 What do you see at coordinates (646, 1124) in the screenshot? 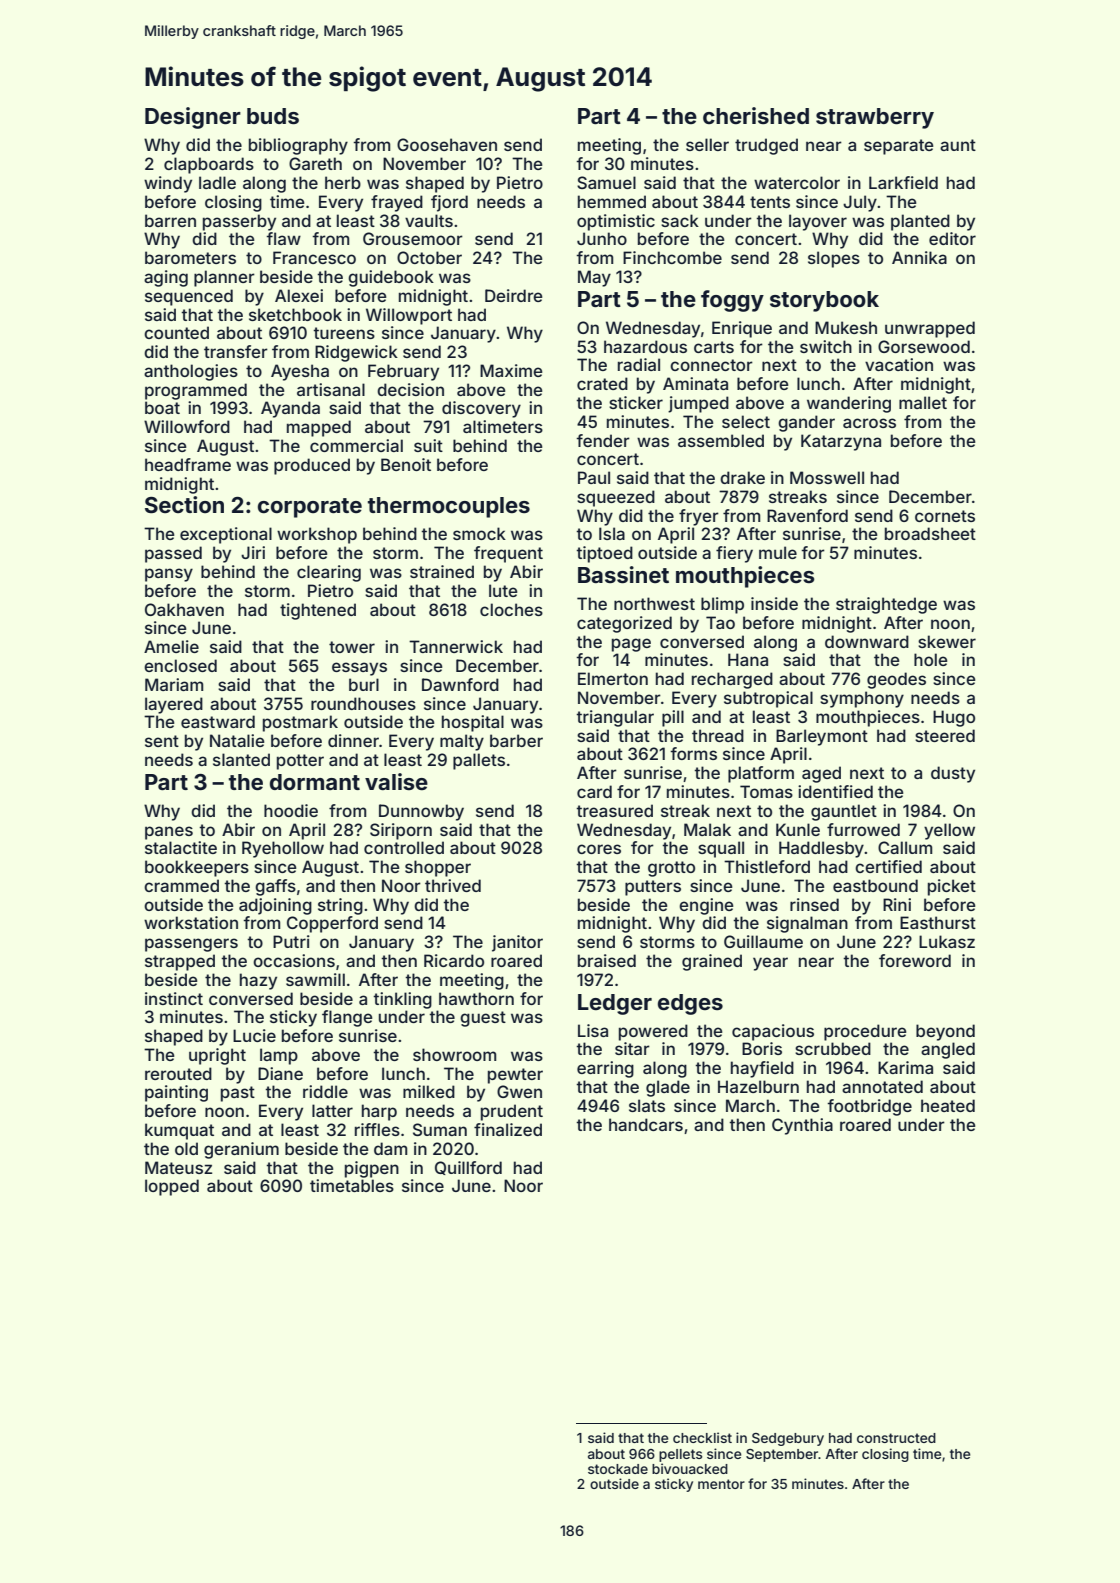
I see `handcars` at bounding box center [646, 1124].
